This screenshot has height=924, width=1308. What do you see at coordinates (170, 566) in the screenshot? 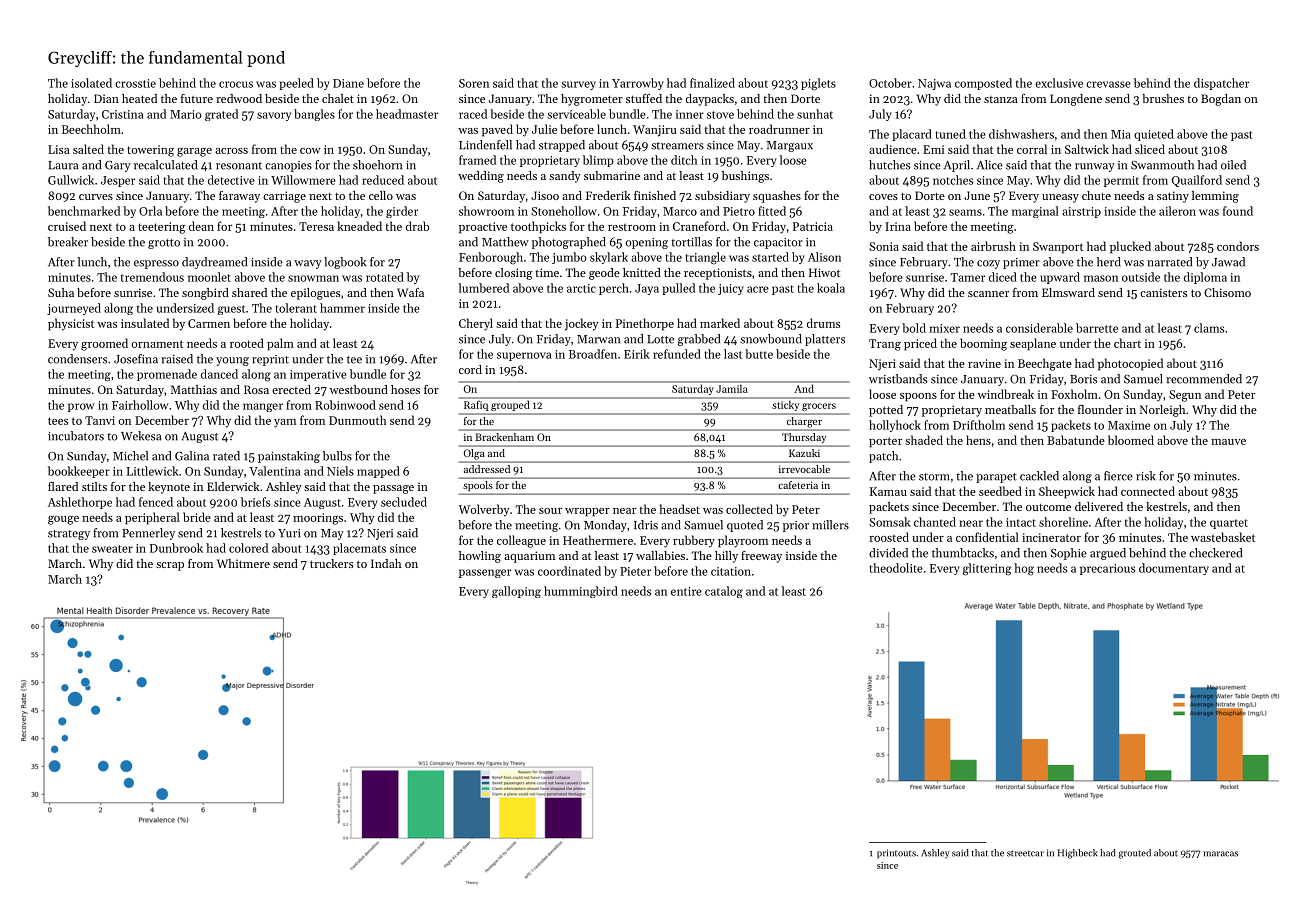
I see `scrap` at bounding box center [170, 566].
